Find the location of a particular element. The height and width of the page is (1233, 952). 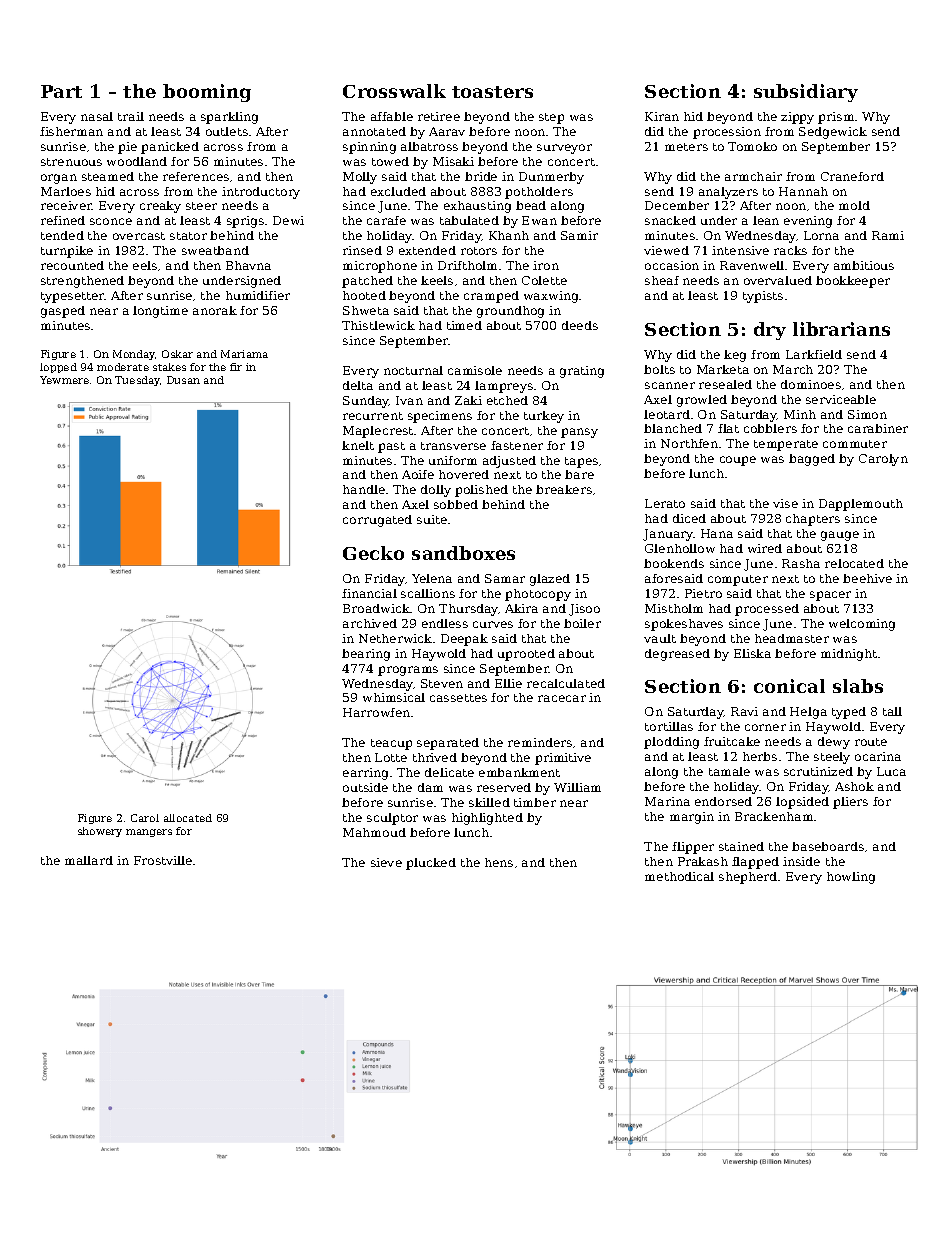

knelt is located at coordinates (358, 445).
